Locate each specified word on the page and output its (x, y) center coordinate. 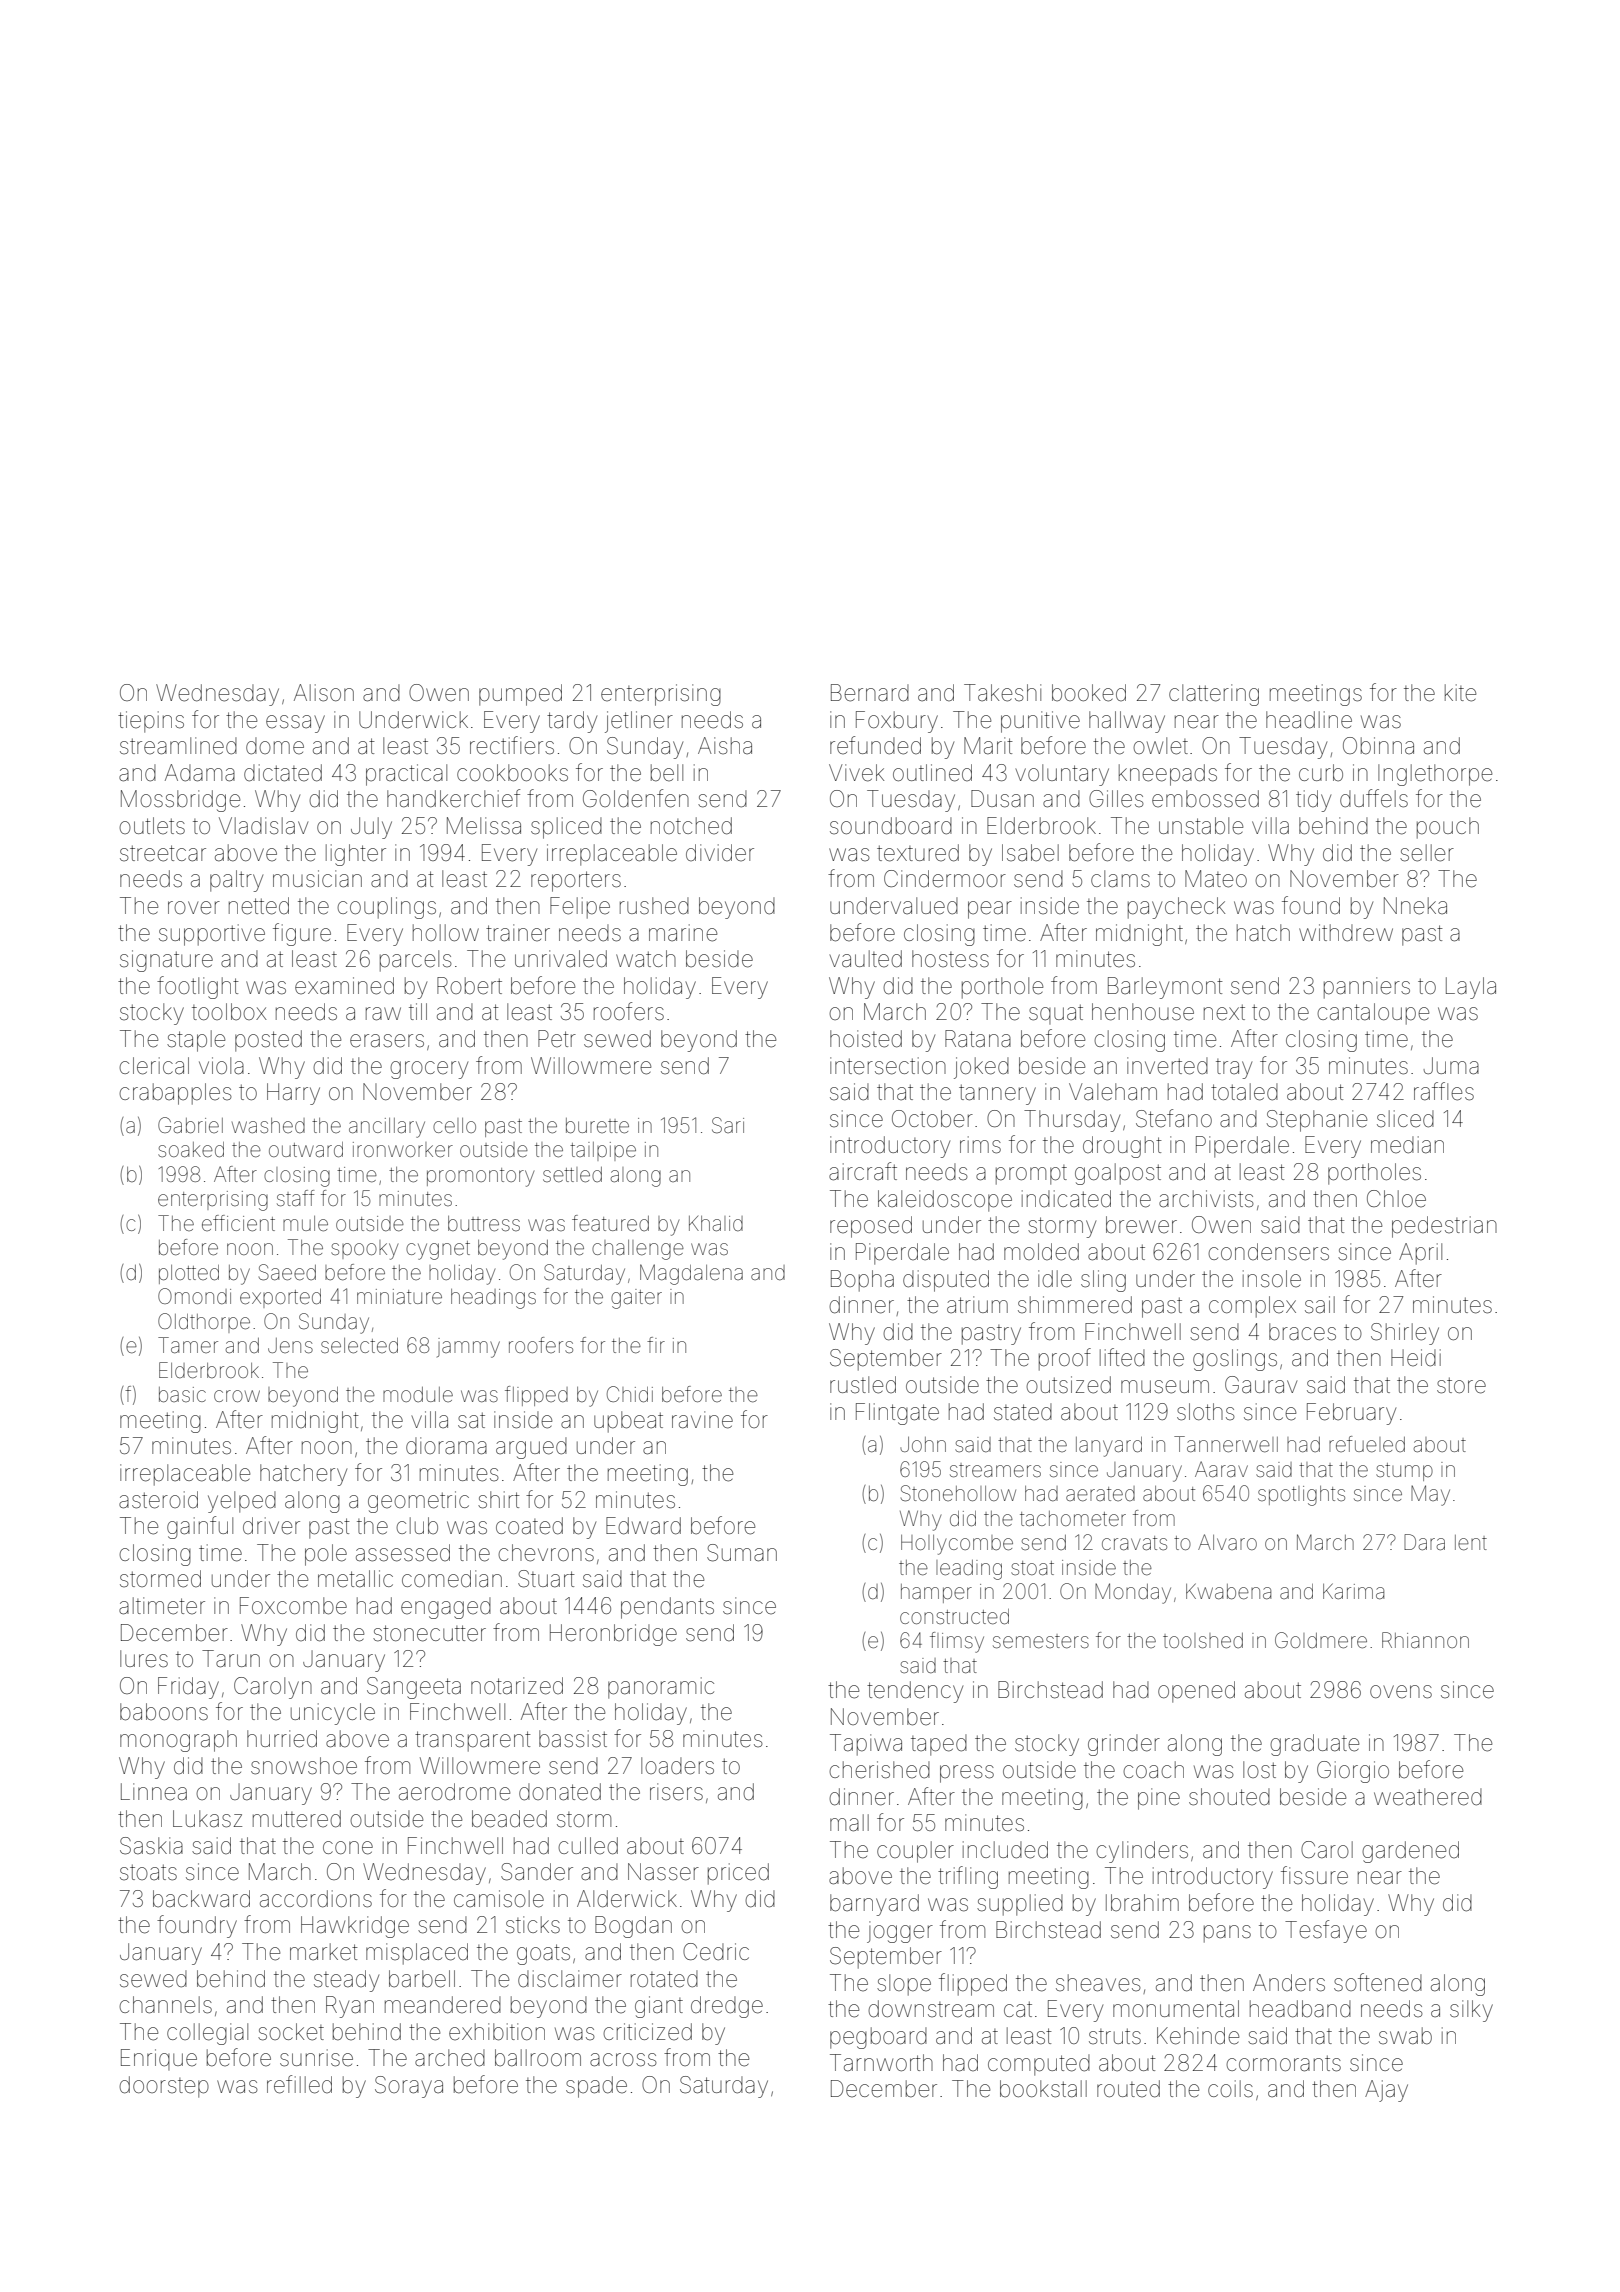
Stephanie (1317, 1121)
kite (1460, 693)
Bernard (870, 693)
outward (306, 1149)
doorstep (164, 2087)
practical (406, 775)
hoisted (866, 1039)
